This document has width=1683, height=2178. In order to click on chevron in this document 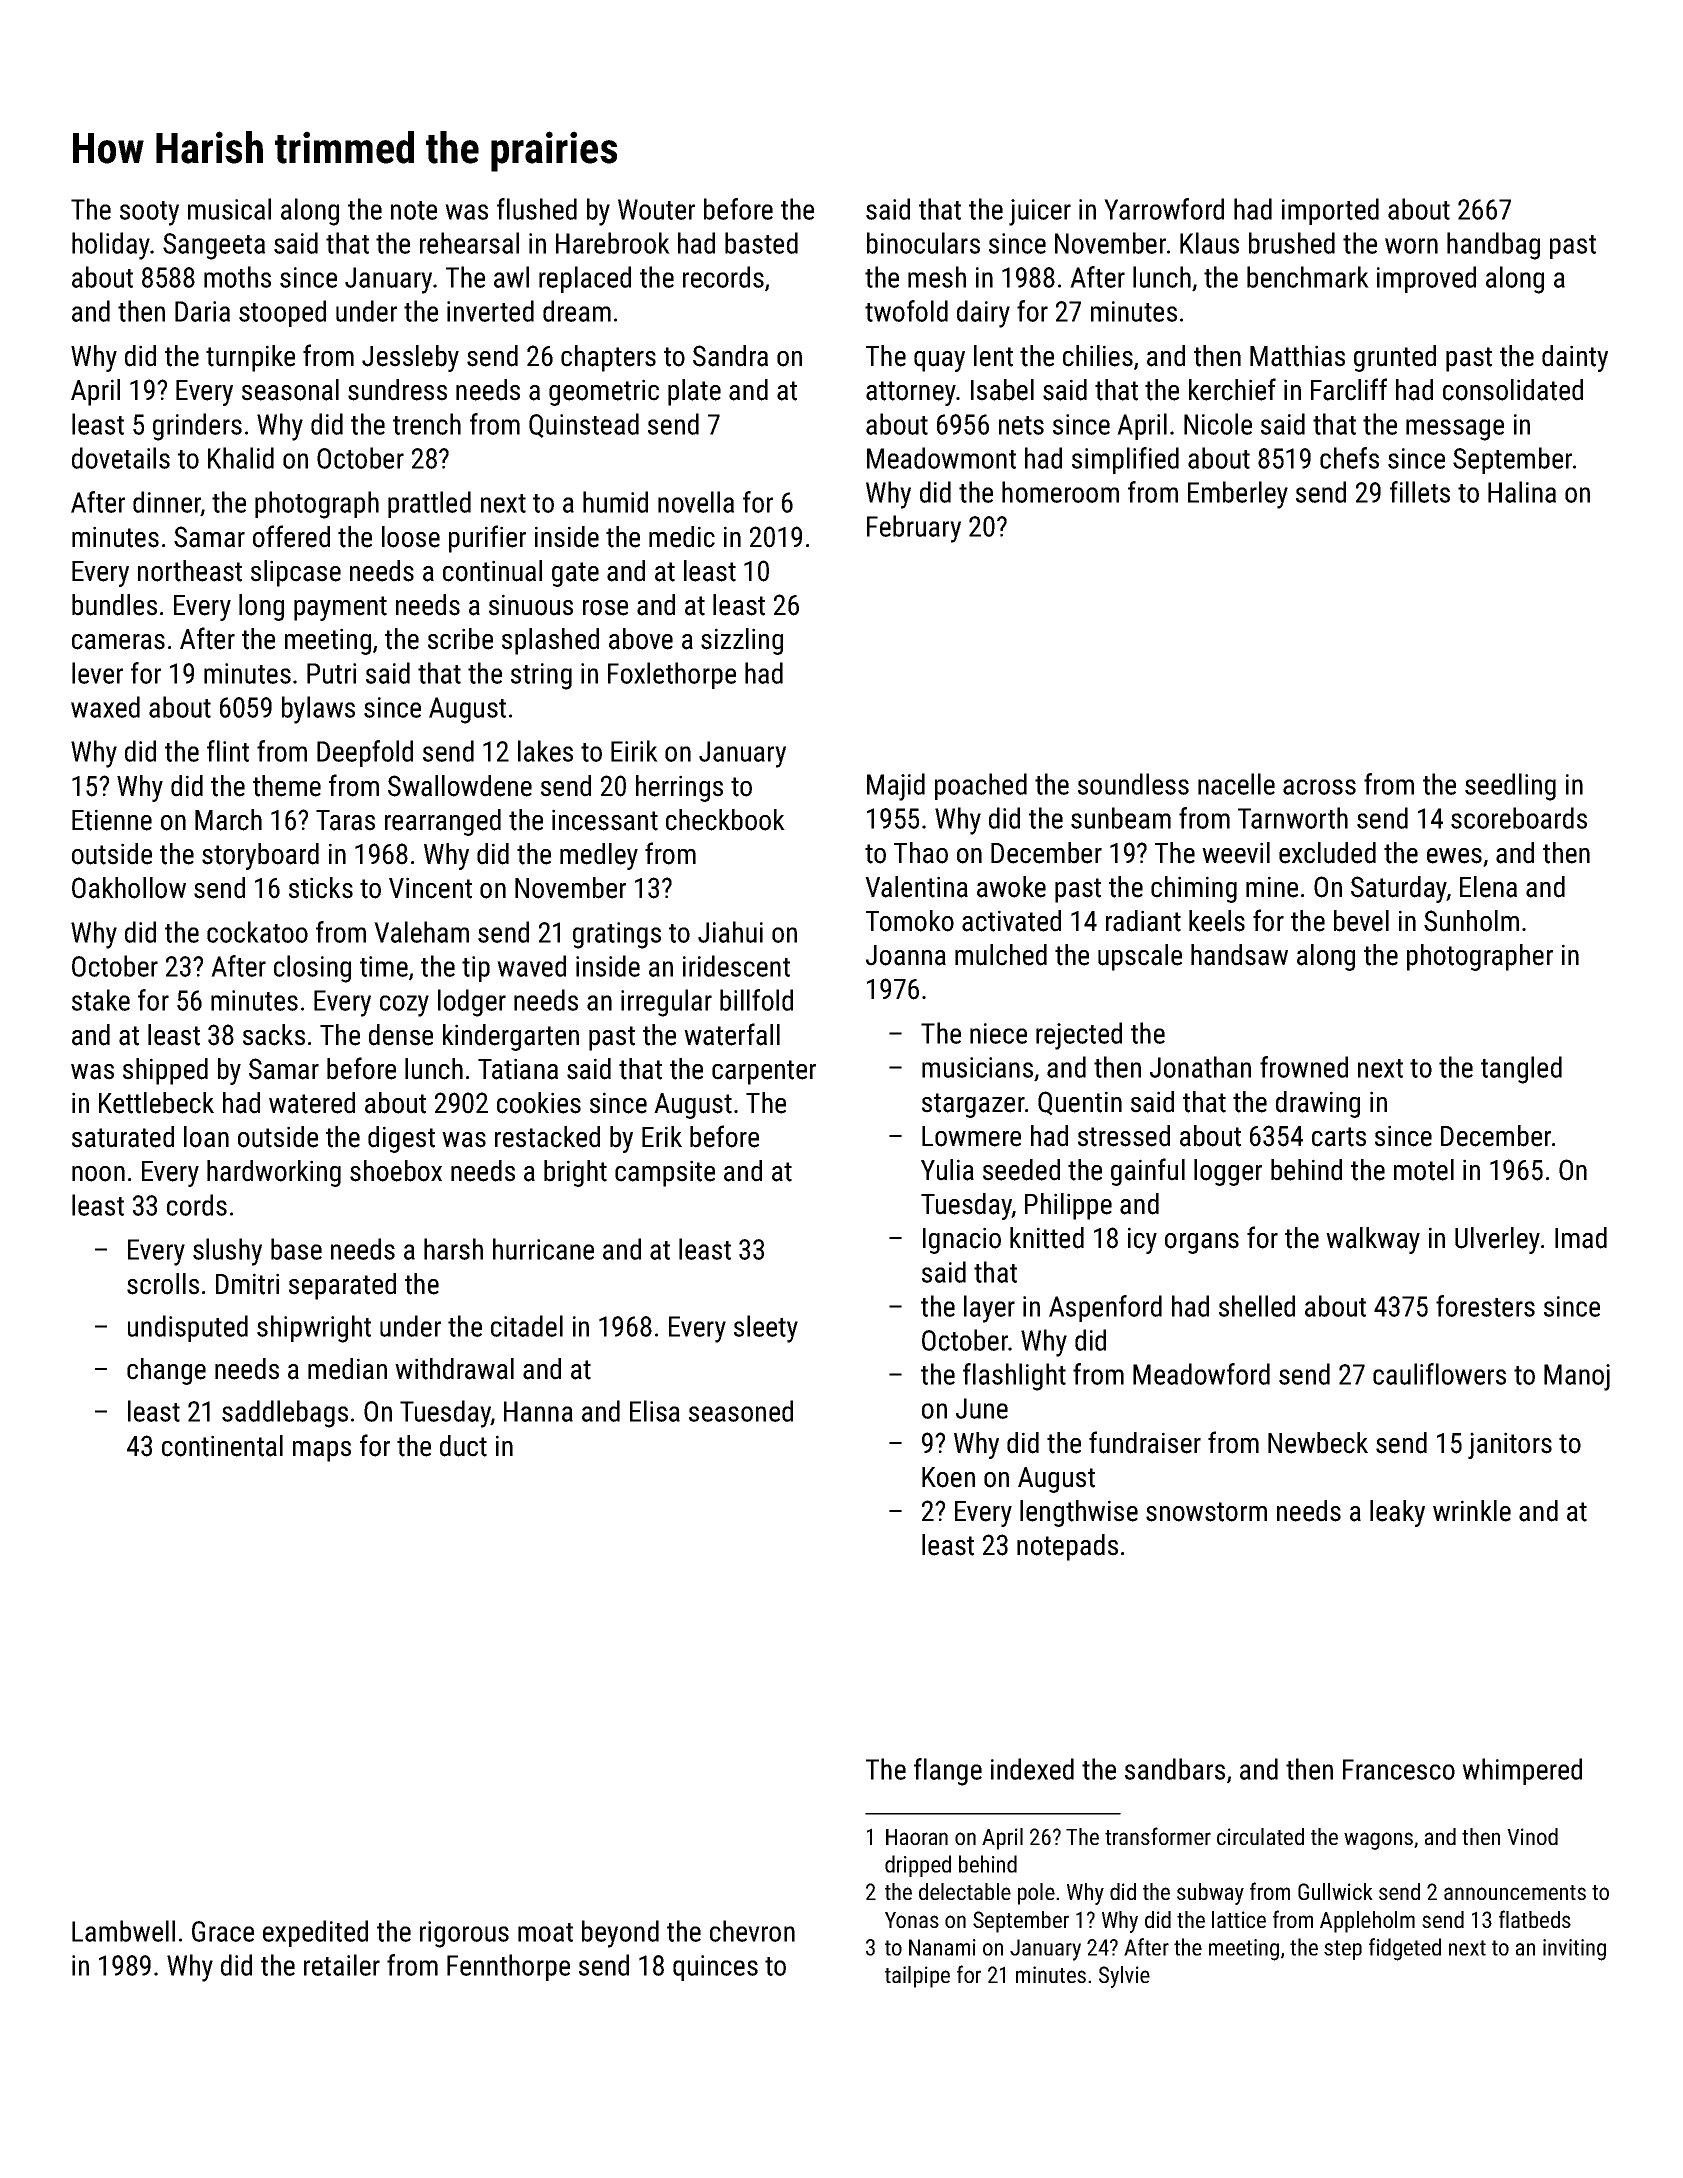, I will do `click(752, 1931)`.
